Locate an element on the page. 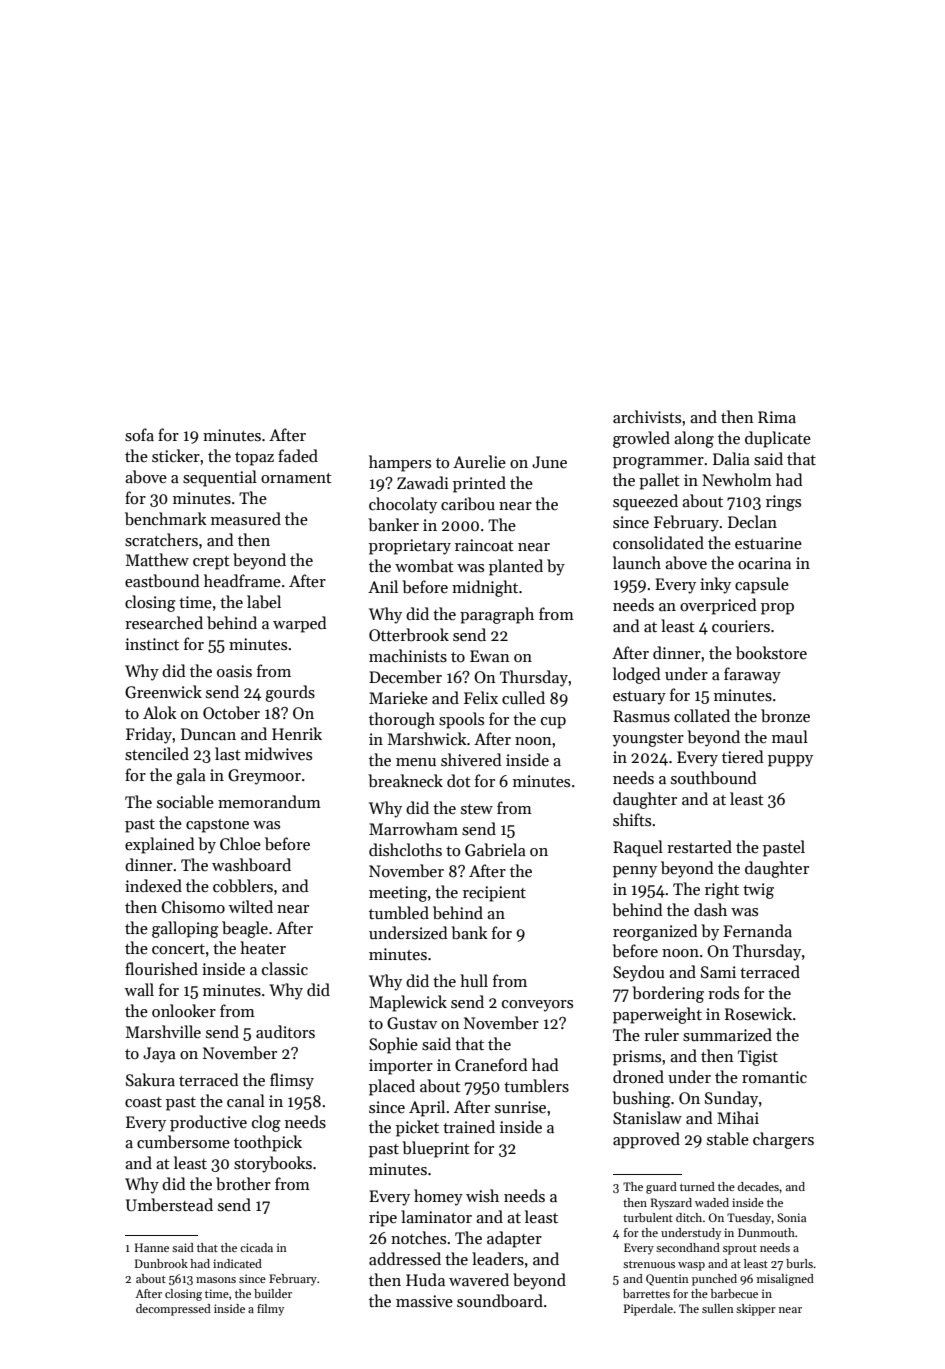 The image size is (945, 1369). Rima is located at coordinates (777, 417).
